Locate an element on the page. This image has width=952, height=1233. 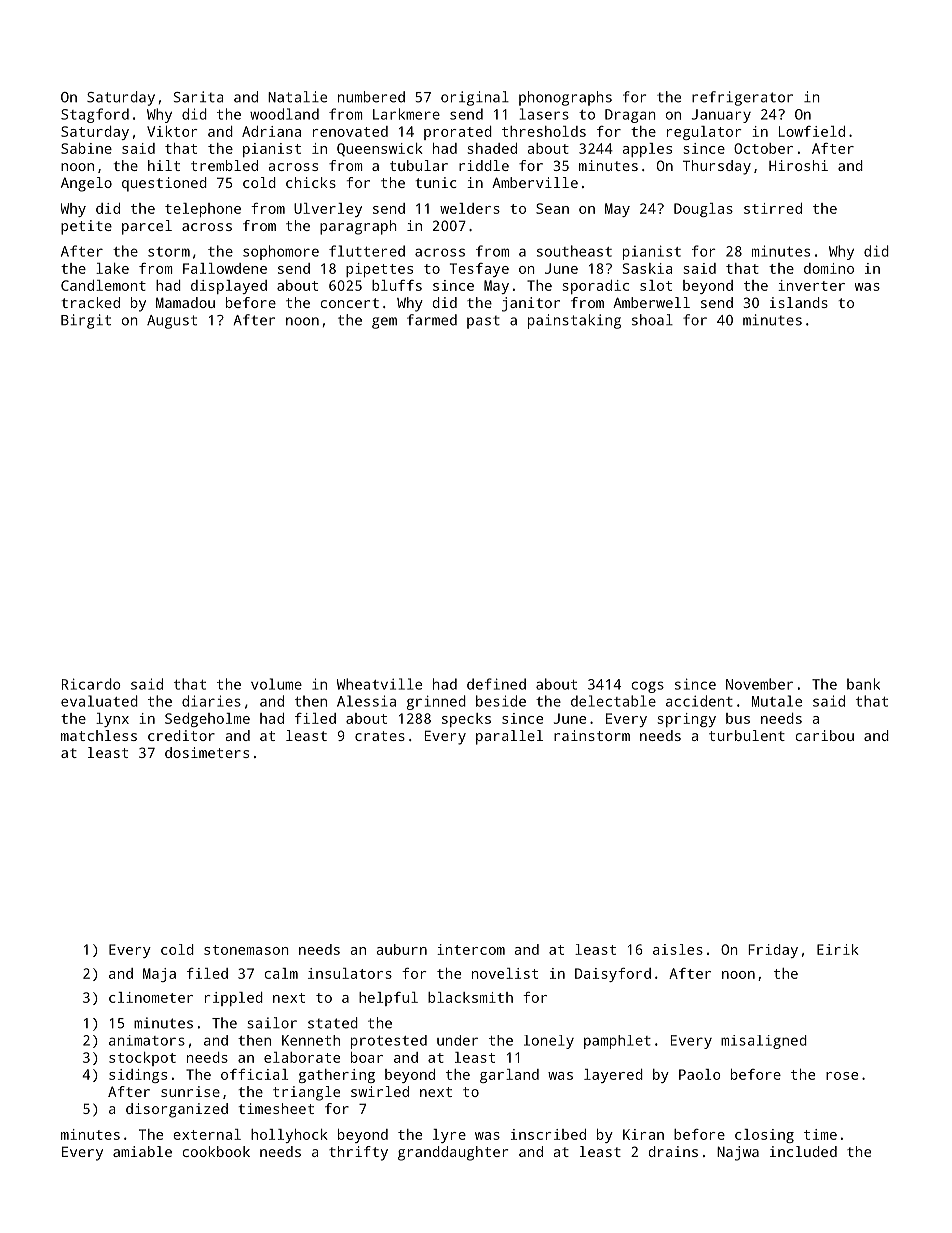
Natalie is located at coordinates (297, 97).
